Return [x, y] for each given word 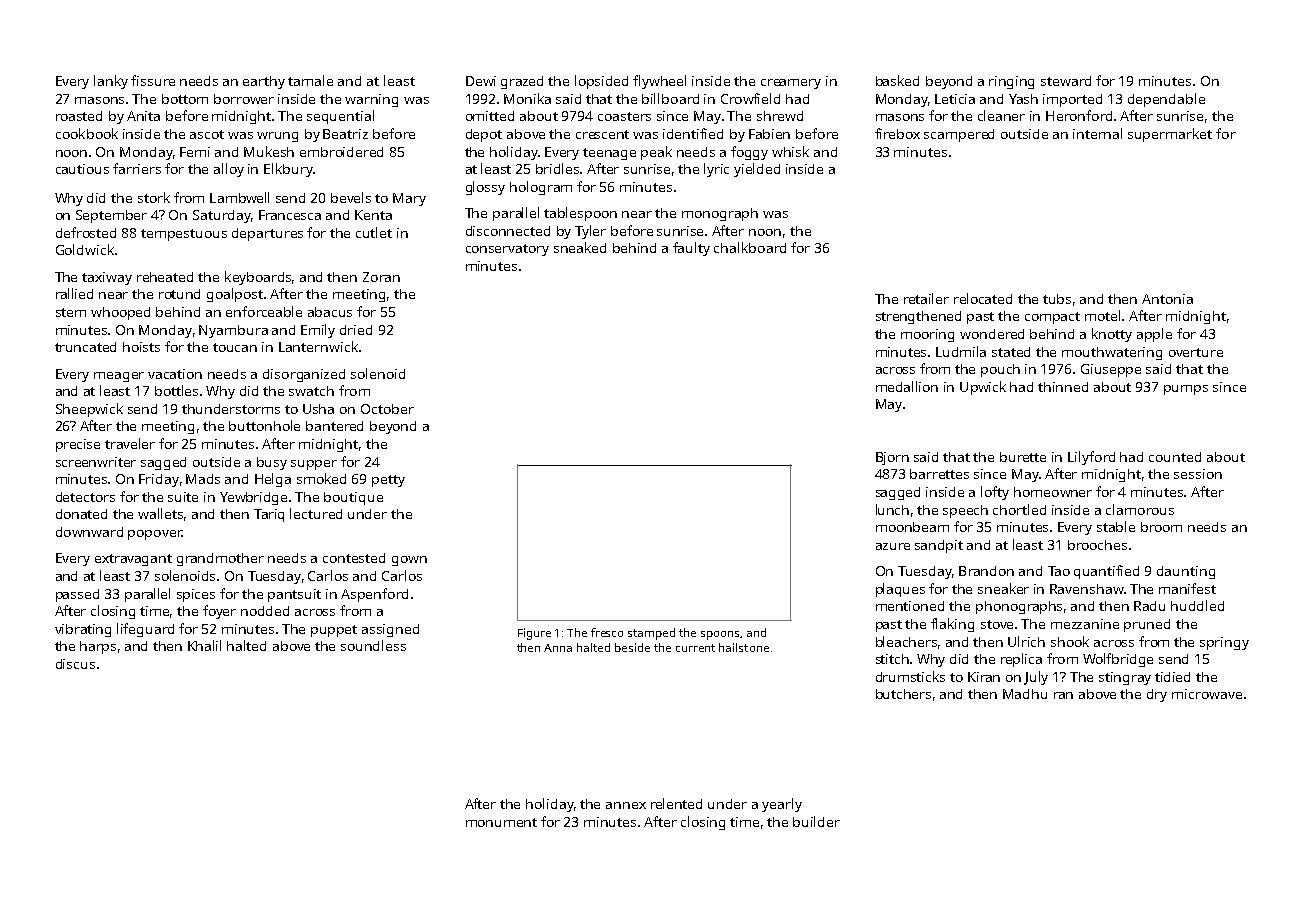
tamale [310, 80]
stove [997, 624]
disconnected [508, 231]
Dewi [481, 81]
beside [632, 647]
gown [409, 561]
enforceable [264, 311]
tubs [1057, 299]
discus [75, 664]
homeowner [1053, 492]
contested [354, 558]
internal [1097, 133]
